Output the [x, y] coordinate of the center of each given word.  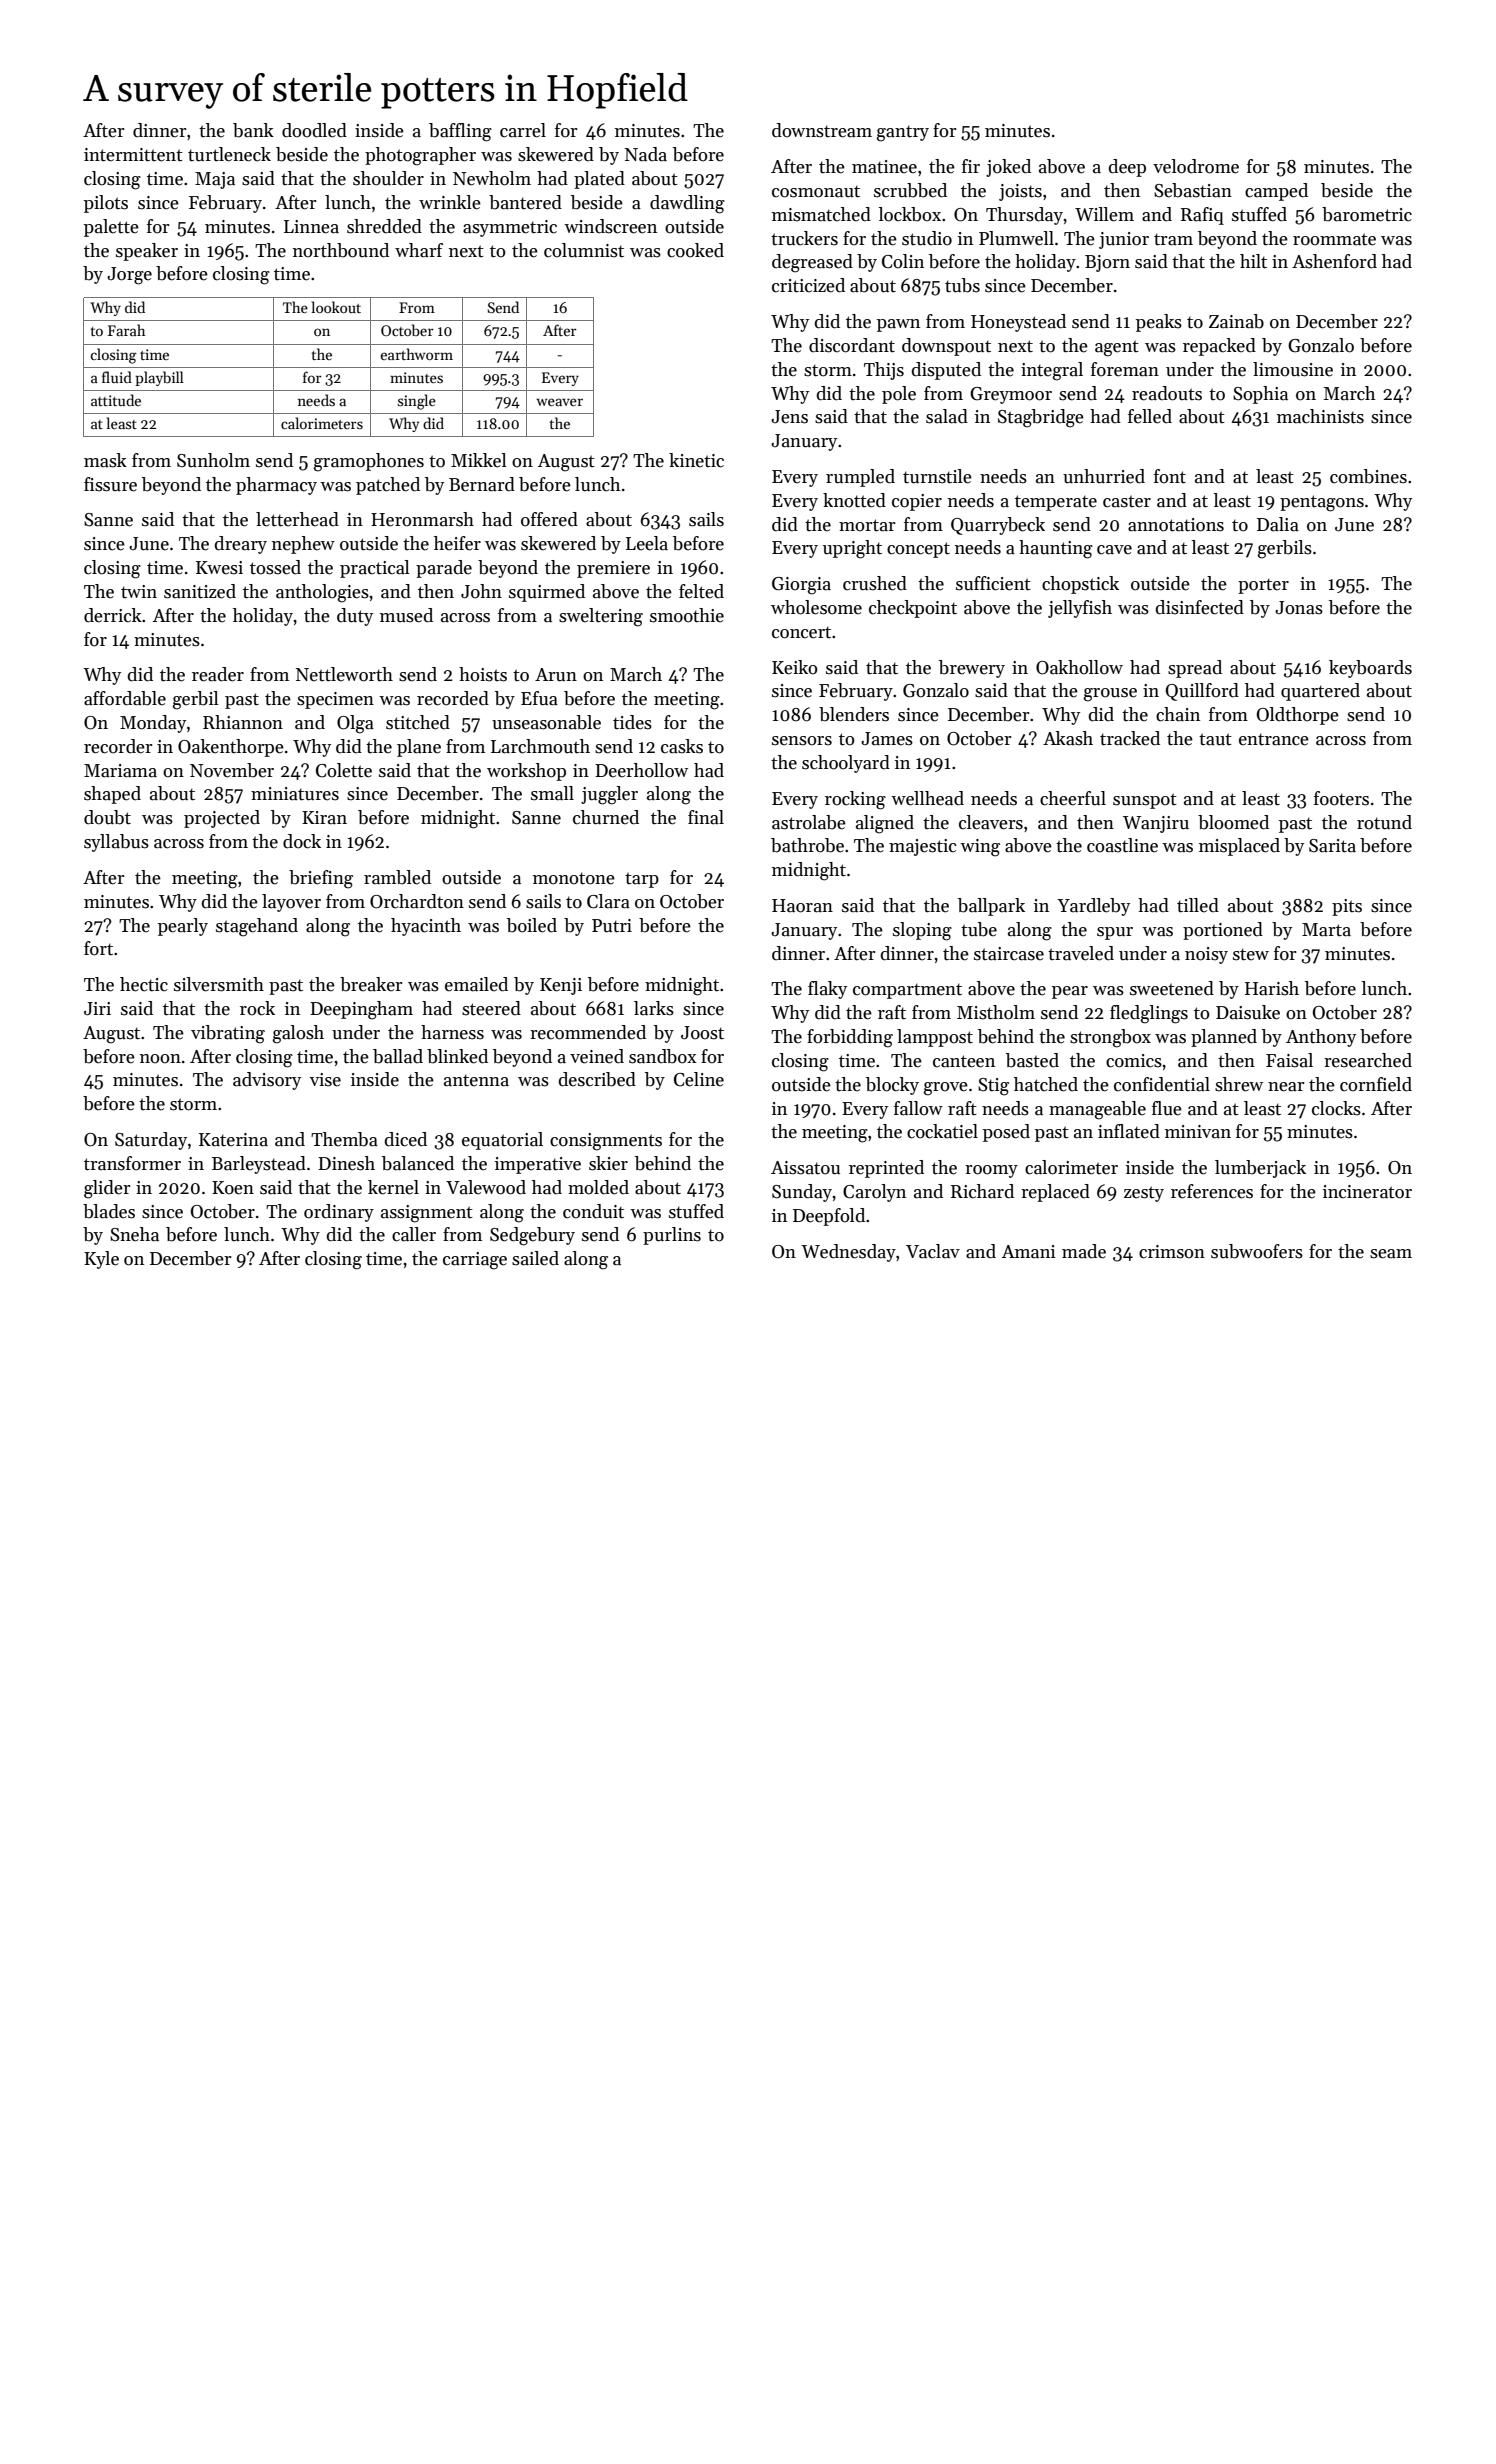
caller [414, 1234]
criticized [808, 285]
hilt [1253, 261]
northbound [341, 250]
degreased [812, 263]
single [417, 402]
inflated [1129, 1131]
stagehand [257, 927]
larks [654, 1008]
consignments [606, 1142]
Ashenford [1334, 261]
